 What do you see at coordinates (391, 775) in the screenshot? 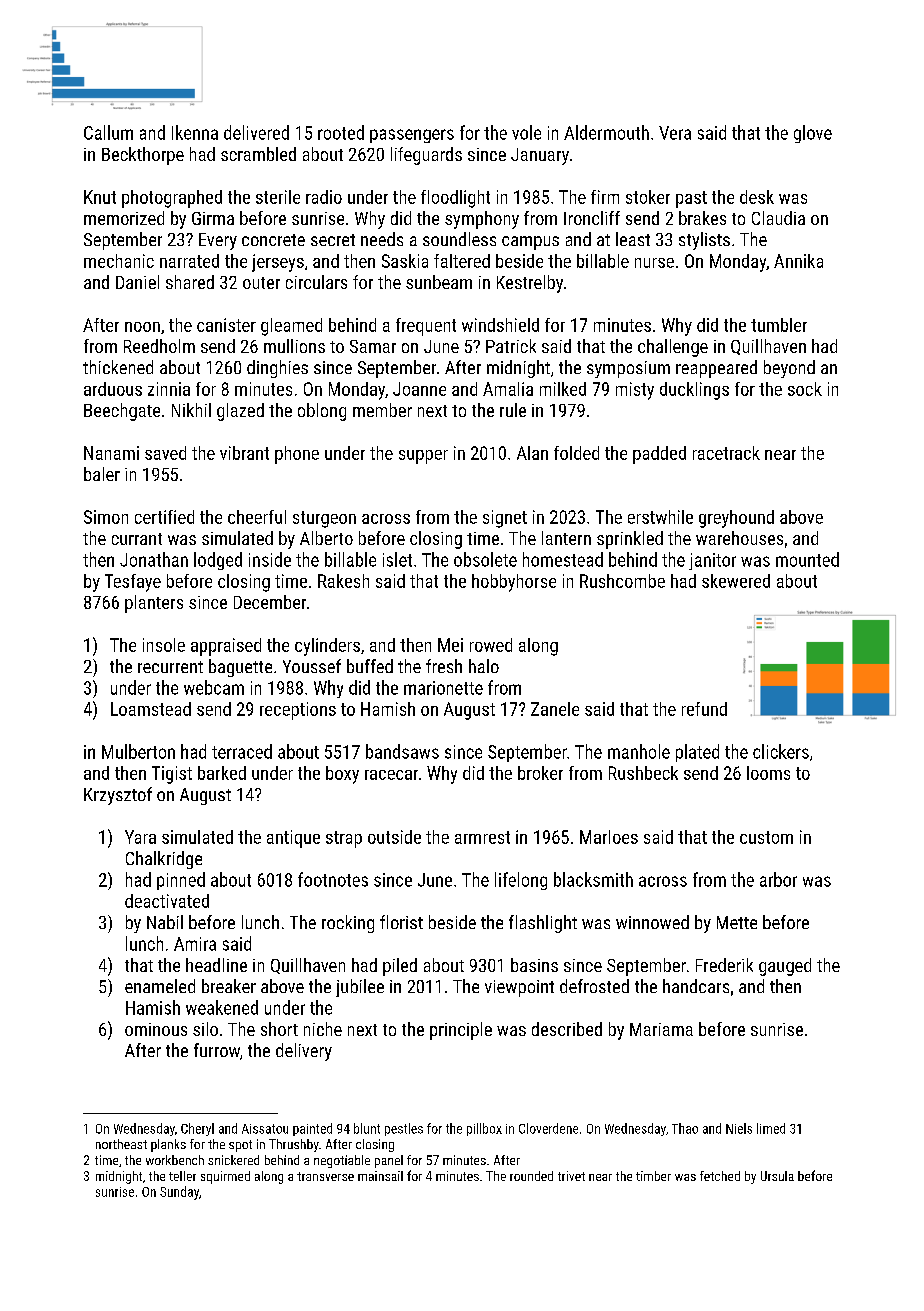
I see `racecar` at bounding box center [391, 775].
